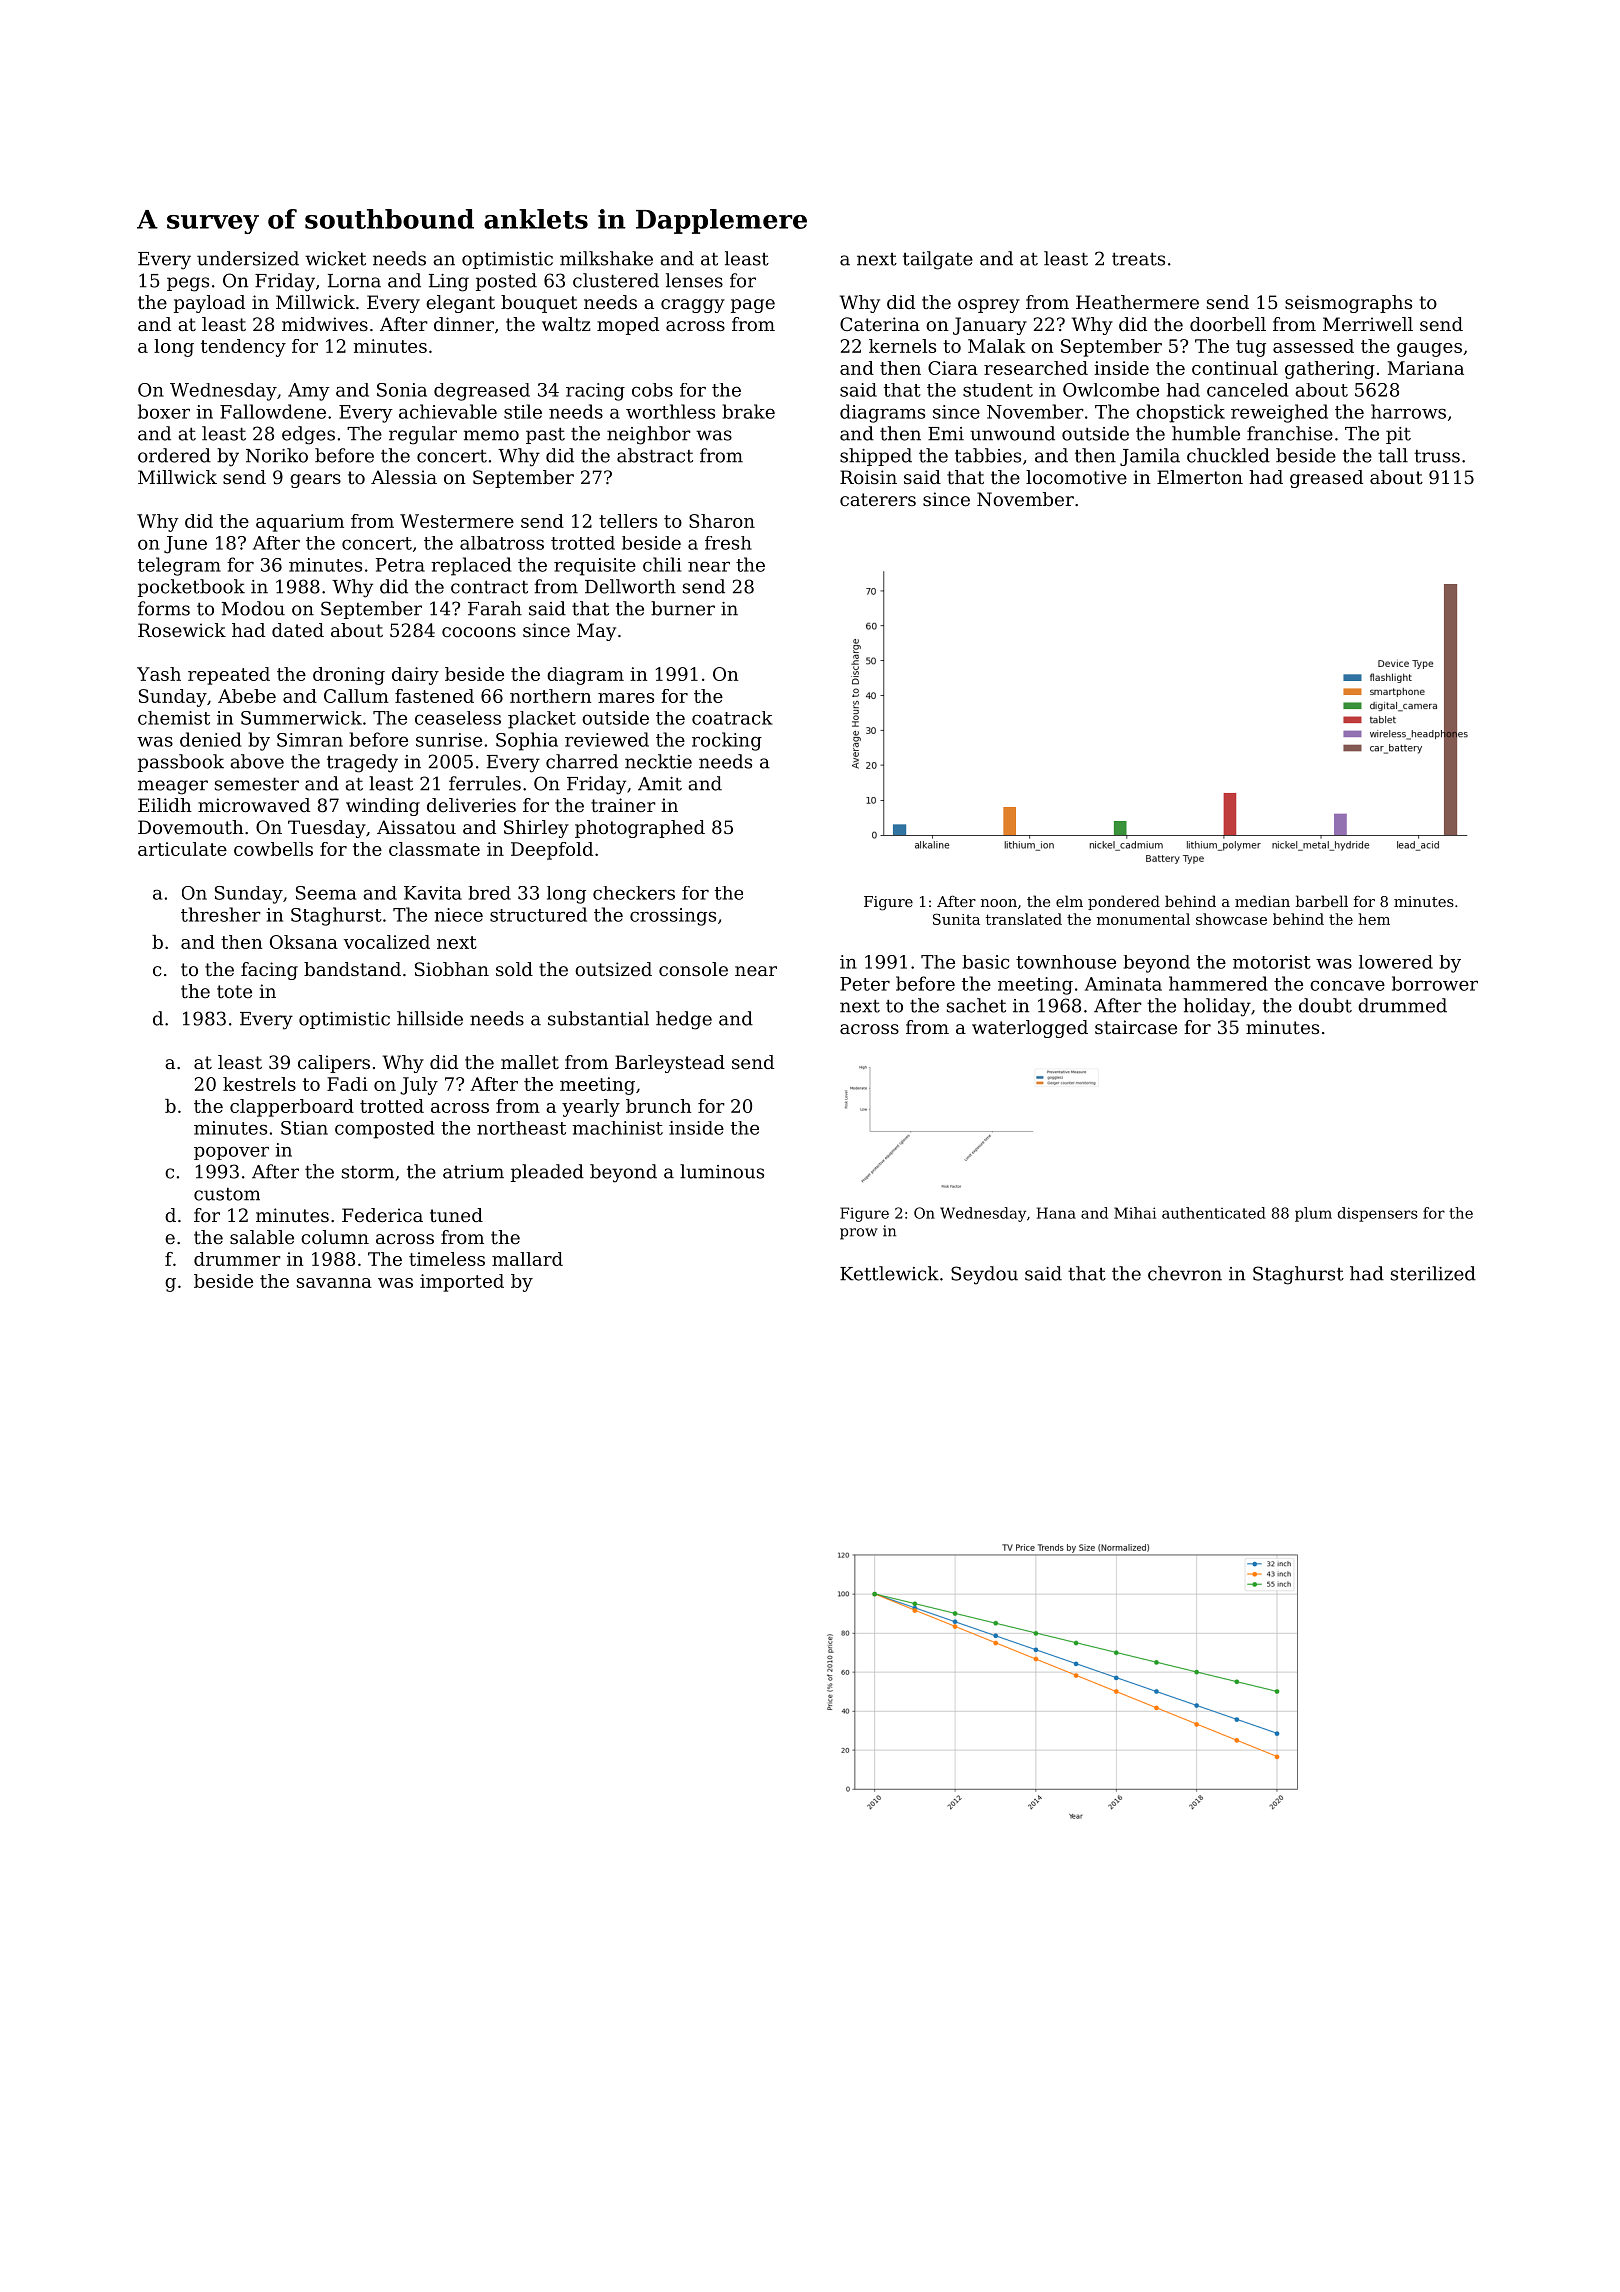  I want to click on Sonia, so click(402, 390).
